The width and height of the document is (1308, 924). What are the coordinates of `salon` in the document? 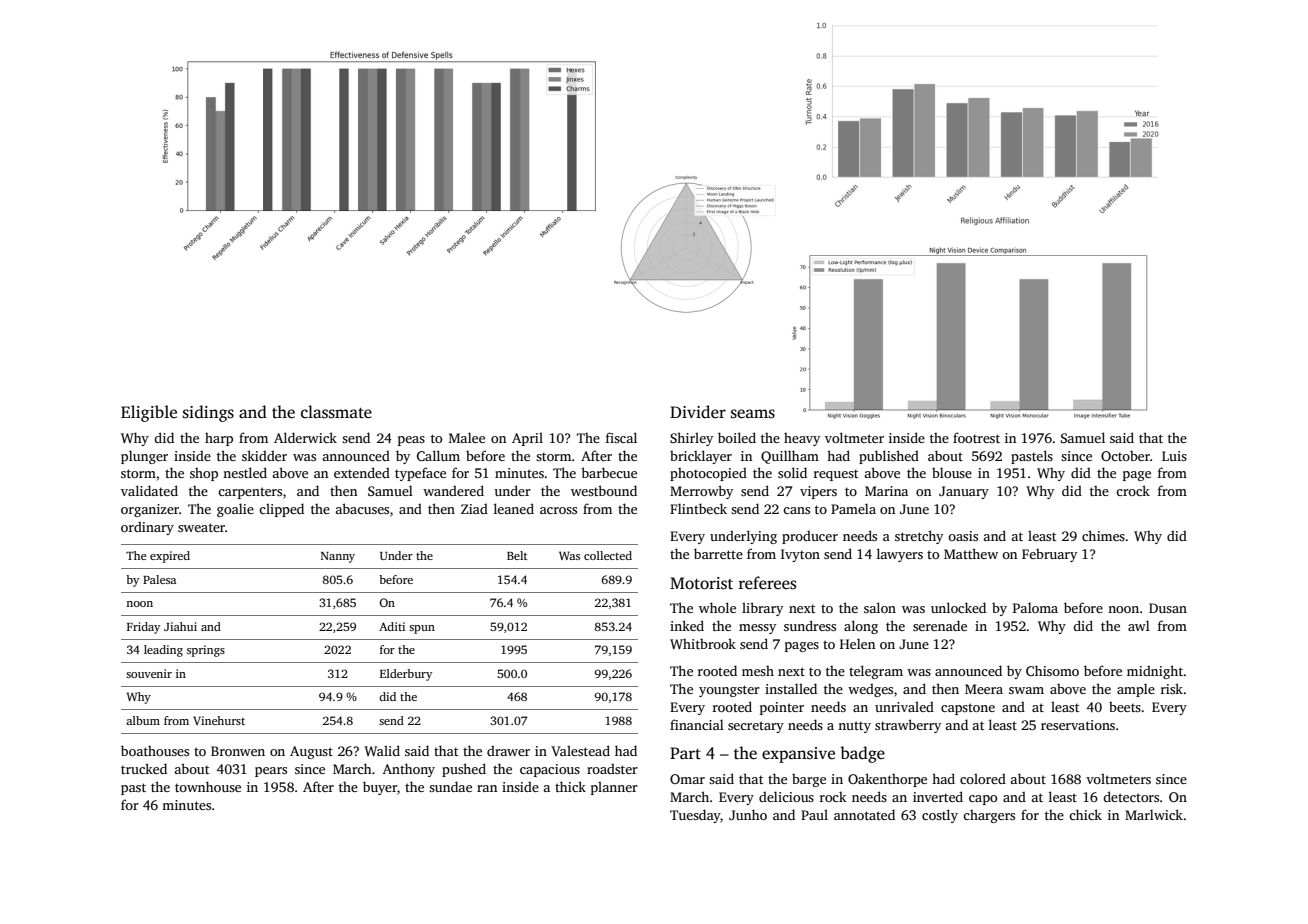 It's located at (880, 607).
